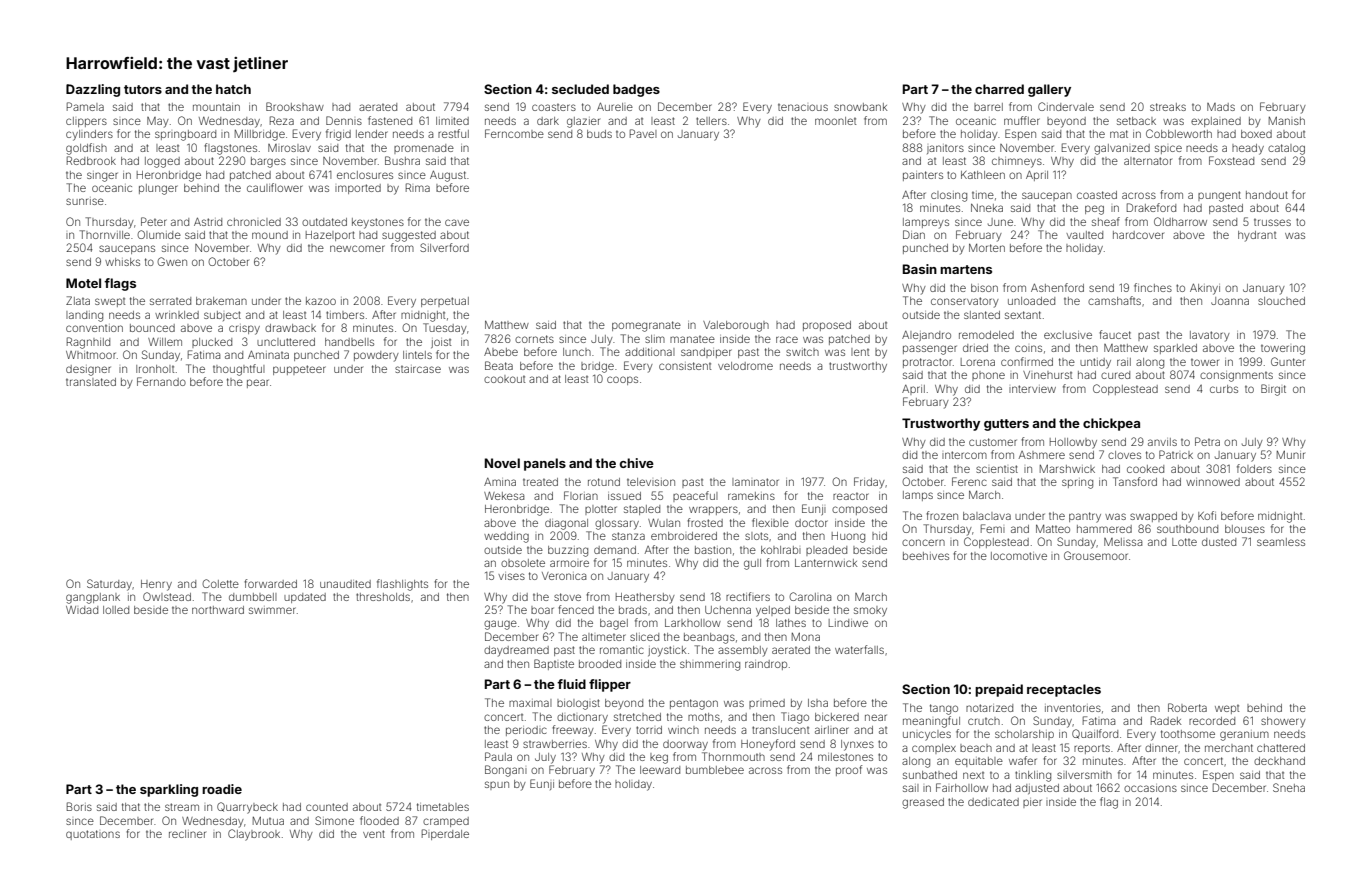 This page has width=1372, height=887. Describe the element at coordinates (457, 222) in the page. I see `cave` at that location.
